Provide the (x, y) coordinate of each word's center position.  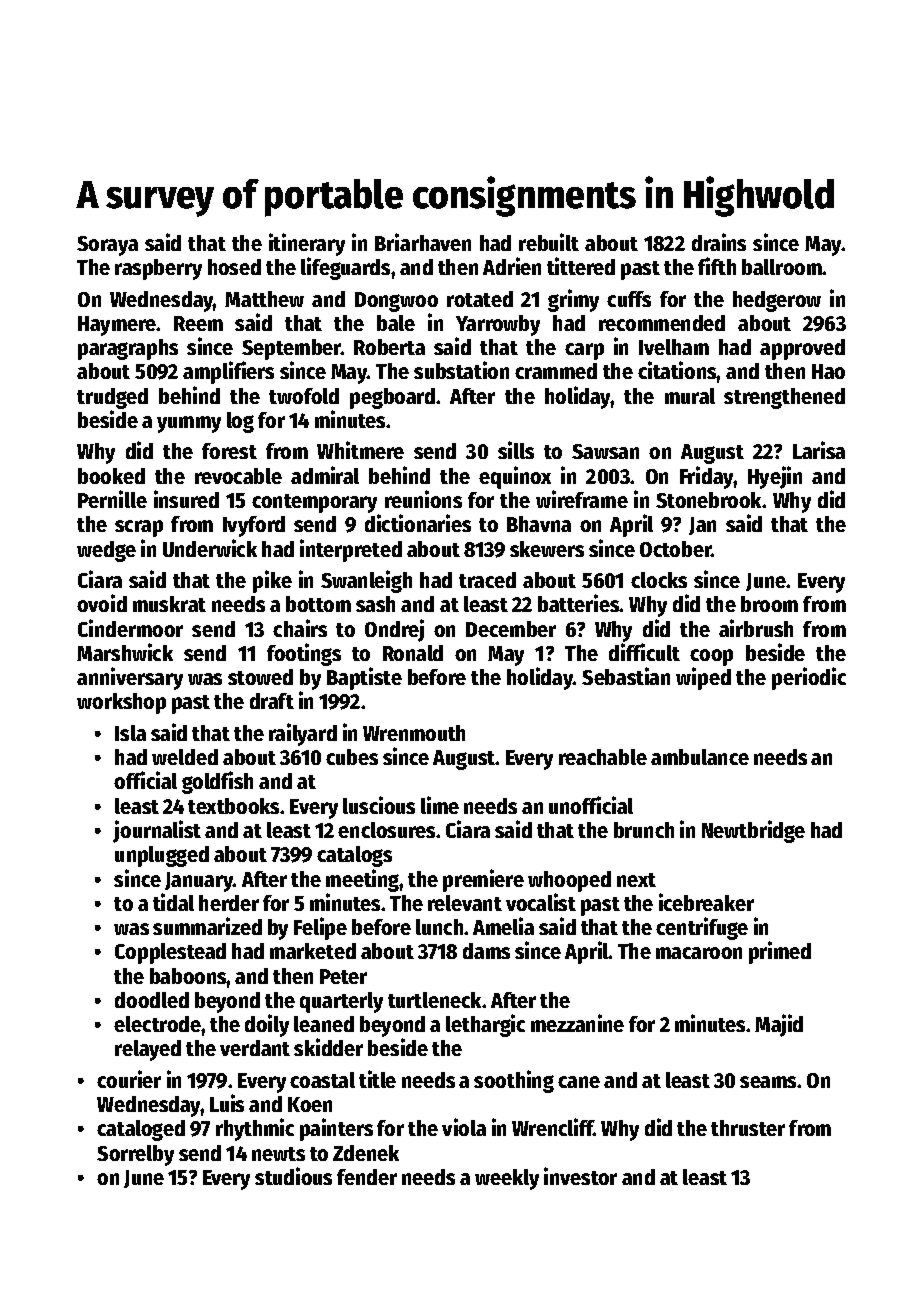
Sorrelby (135, 1155)
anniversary (130, 678)
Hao (828, 371)
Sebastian (626, 676)
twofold (304, 396)
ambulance (700, 757)
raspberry (158, 269)
